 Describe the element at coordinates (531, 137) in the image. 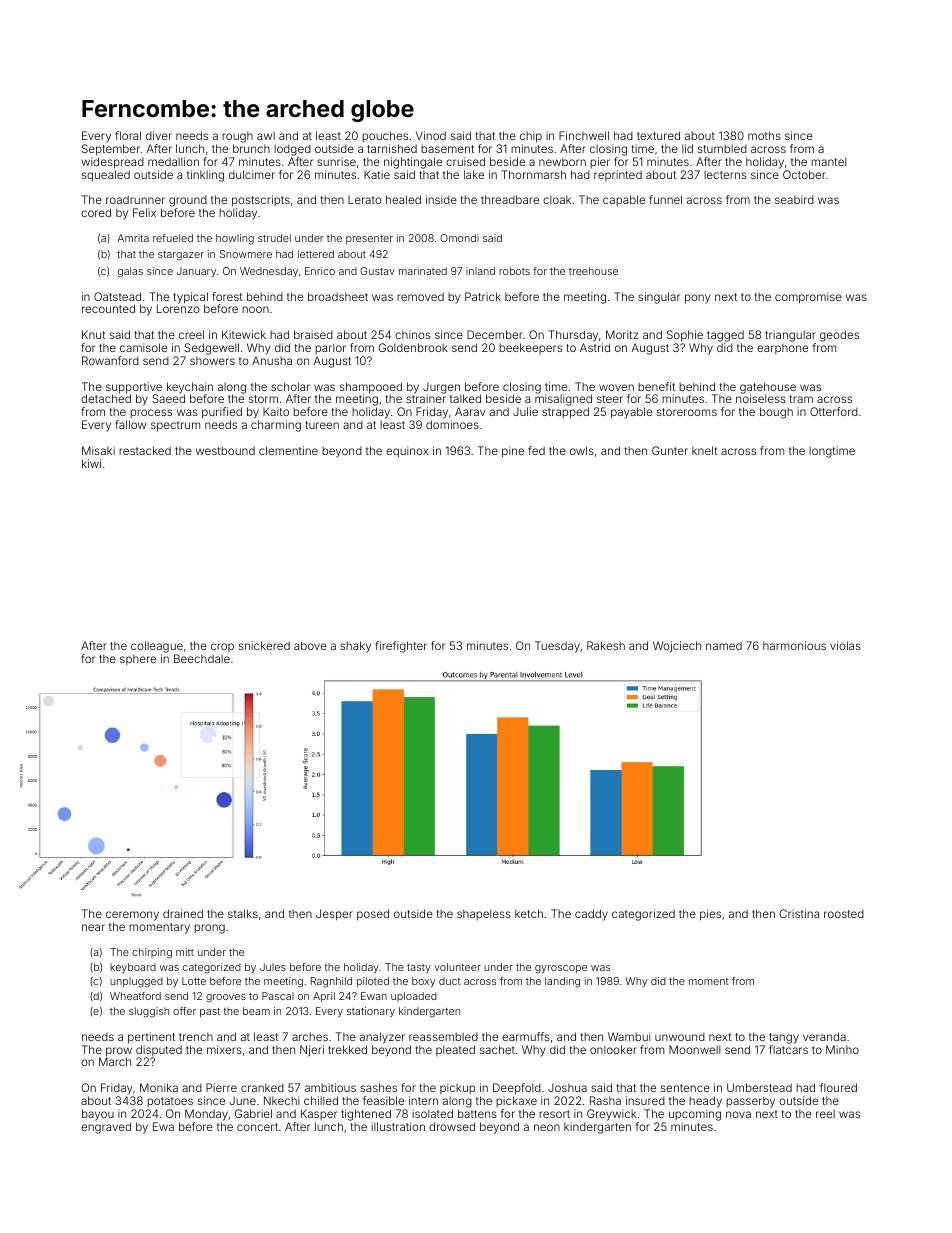

I see `chip` at that location.
